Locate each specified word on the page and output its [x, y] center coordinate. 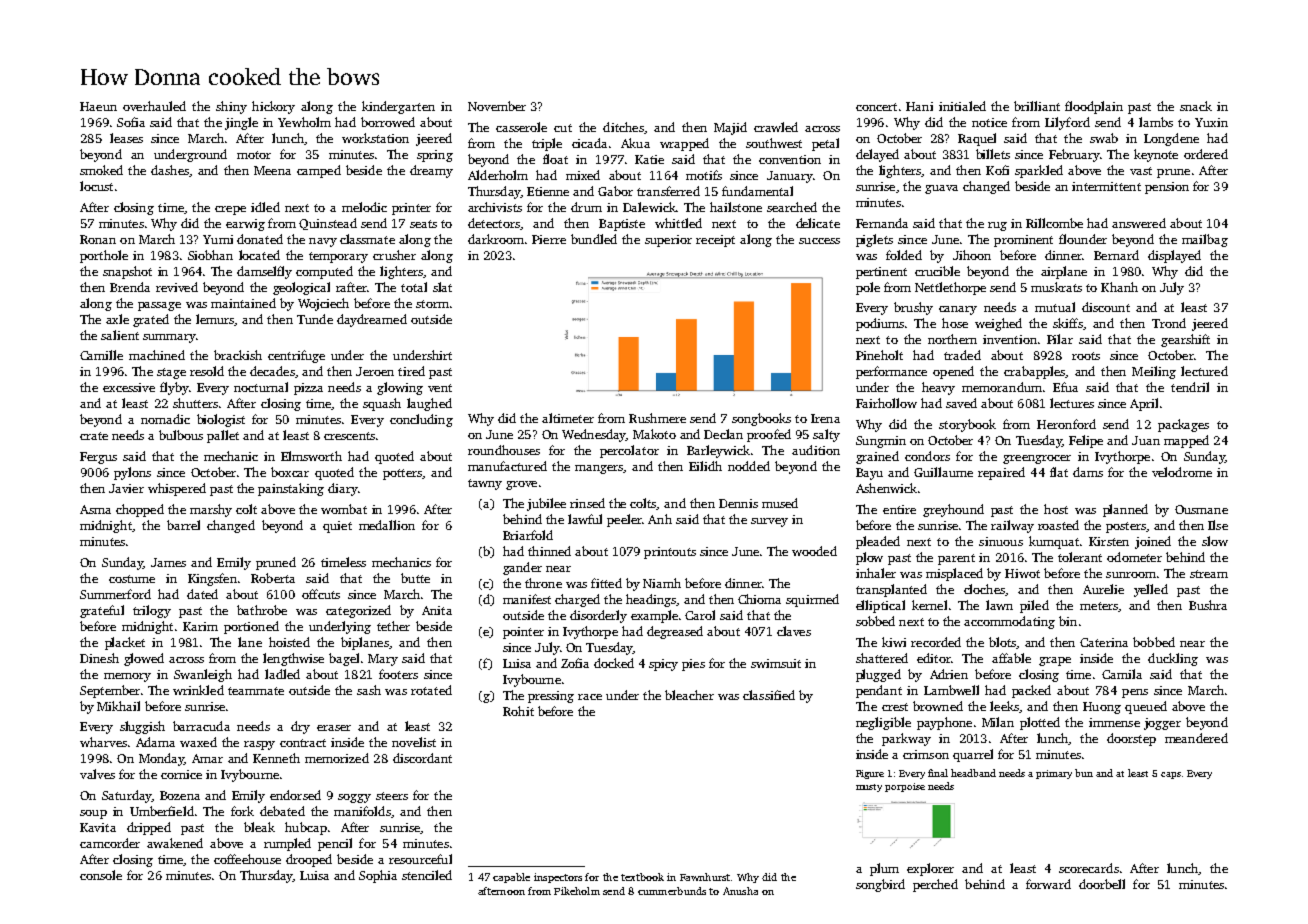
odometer [1134, 557]
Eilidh [705, 466]
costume [132, 579]
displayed [1174, 256]
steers [392, 796]
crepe [230, 210]
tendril [1190, 387]
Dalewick [649, 207]
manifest [527, 599]
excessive [129, 387]
